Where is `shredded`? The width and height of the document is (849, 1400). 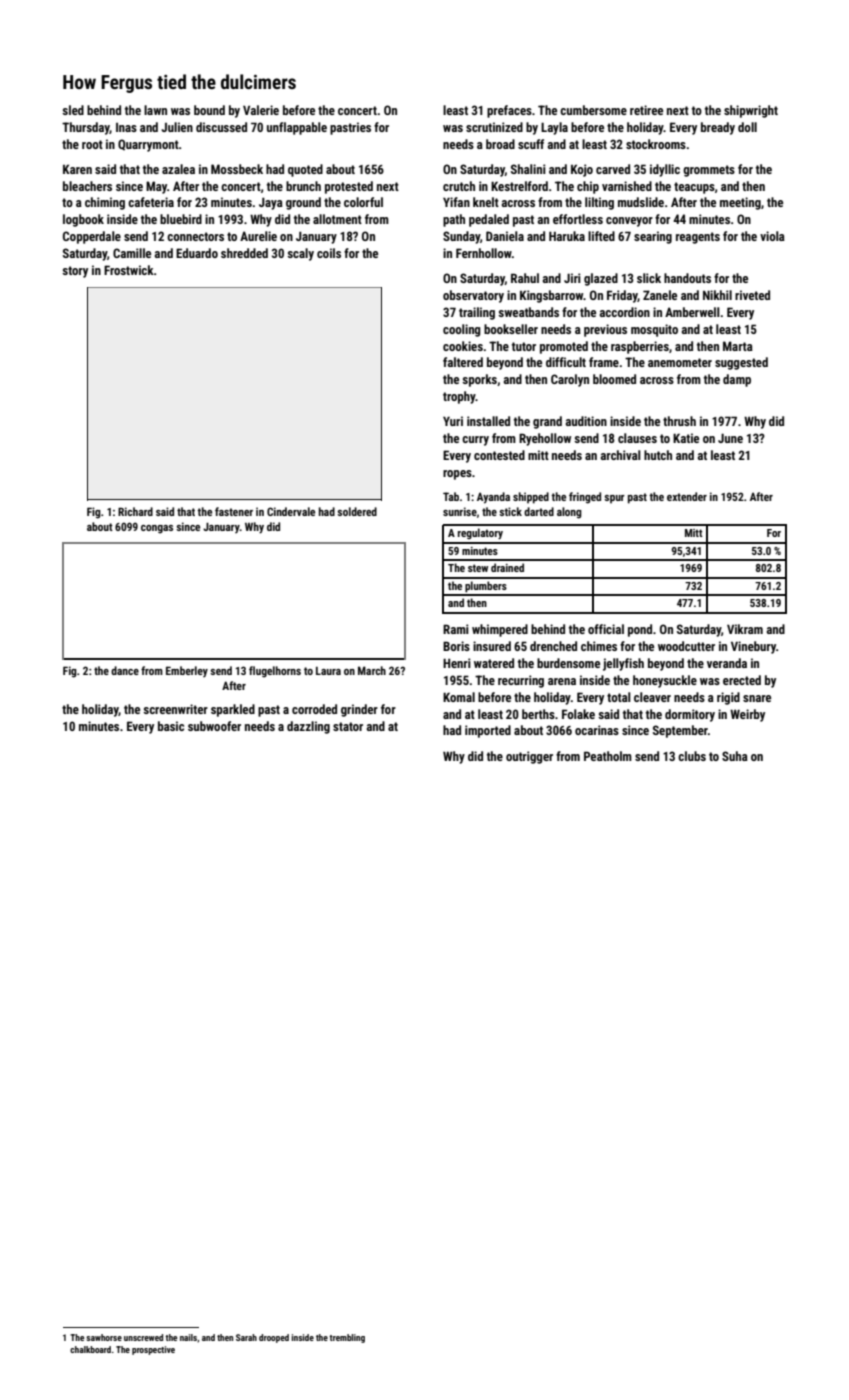
shredded is located at coordinates (244, 253).
